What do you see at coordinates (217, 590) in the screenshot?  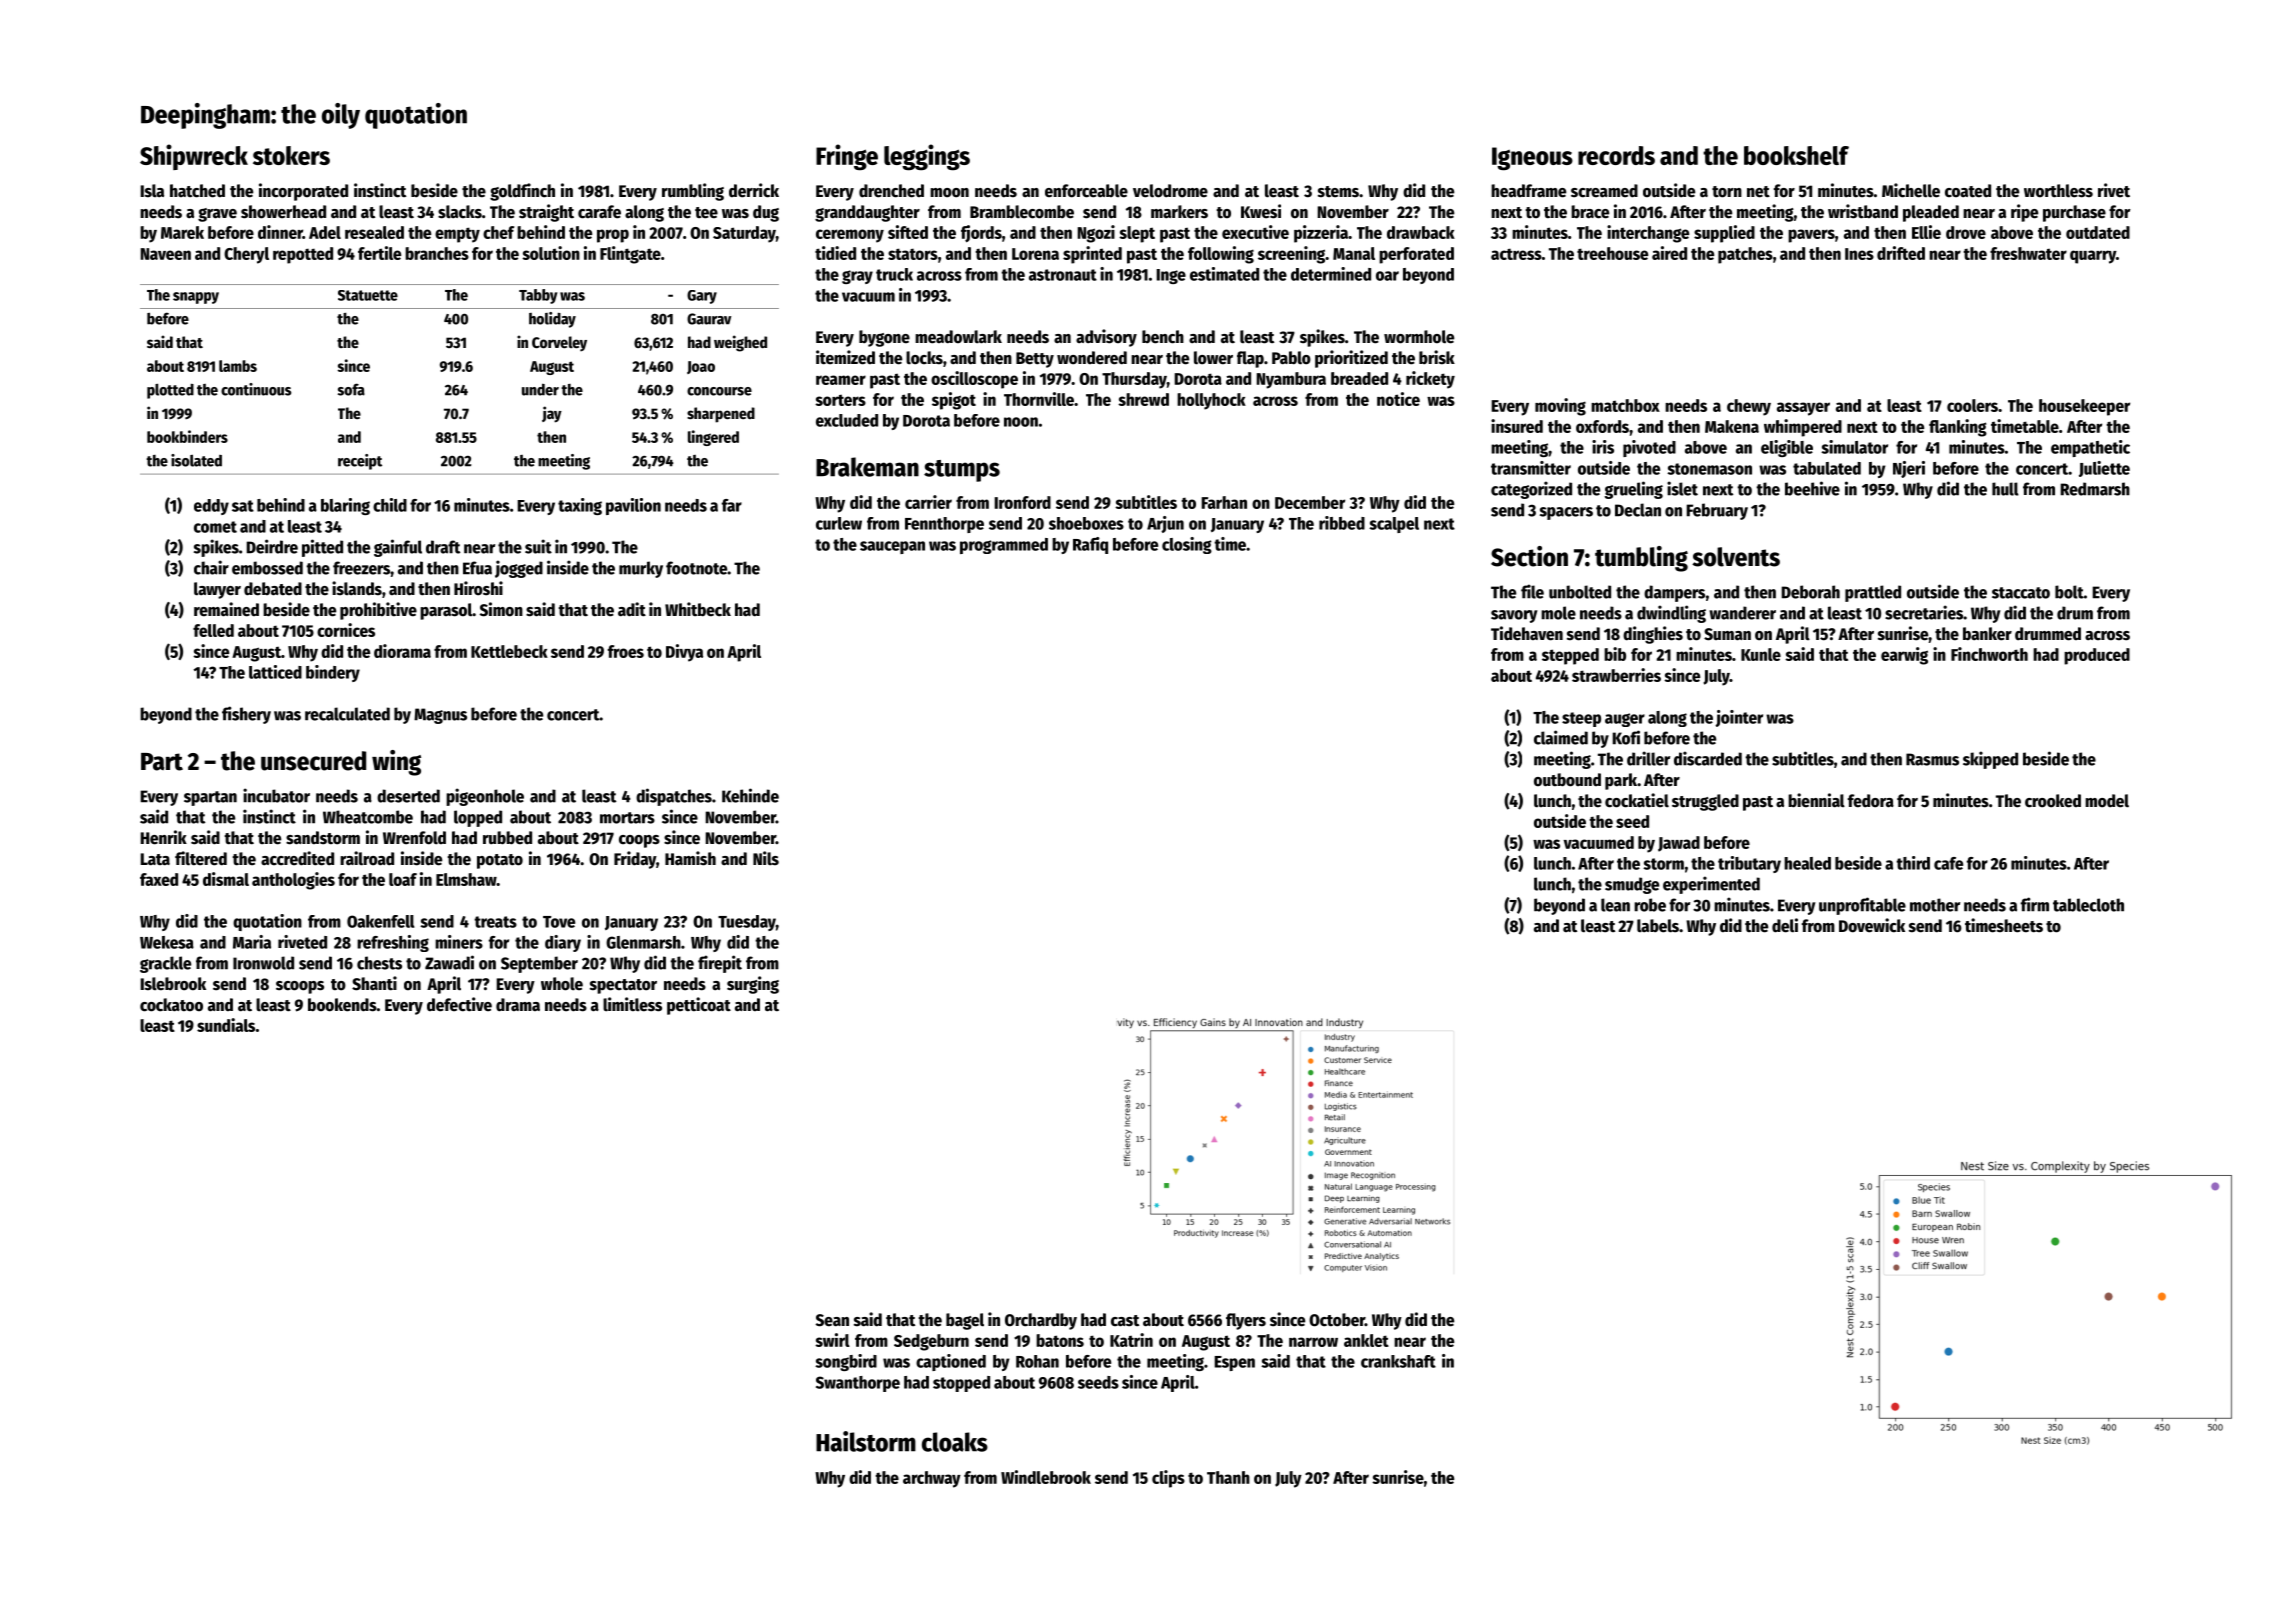 I see `lawyer` at bounding box center [217, 590].
